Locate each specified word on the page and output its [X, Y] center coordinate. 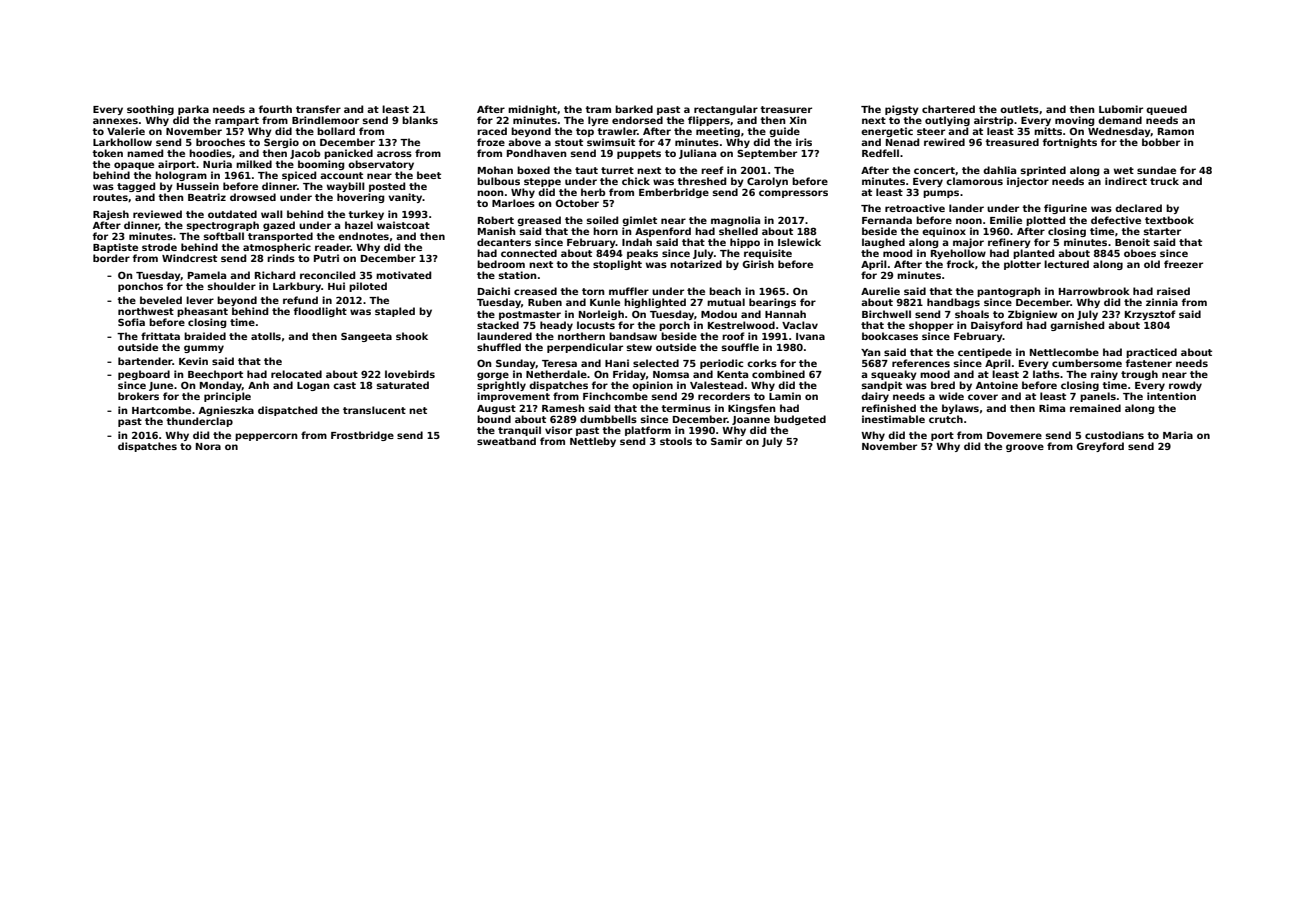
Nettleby [593, 442]
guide [784, 132]
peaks [642, 254]
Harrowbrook [1094, 291]
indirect [1126, 181]
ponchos [140, 287]
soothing [150, 110]
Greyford [1100, 447]
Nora [208, 446]
